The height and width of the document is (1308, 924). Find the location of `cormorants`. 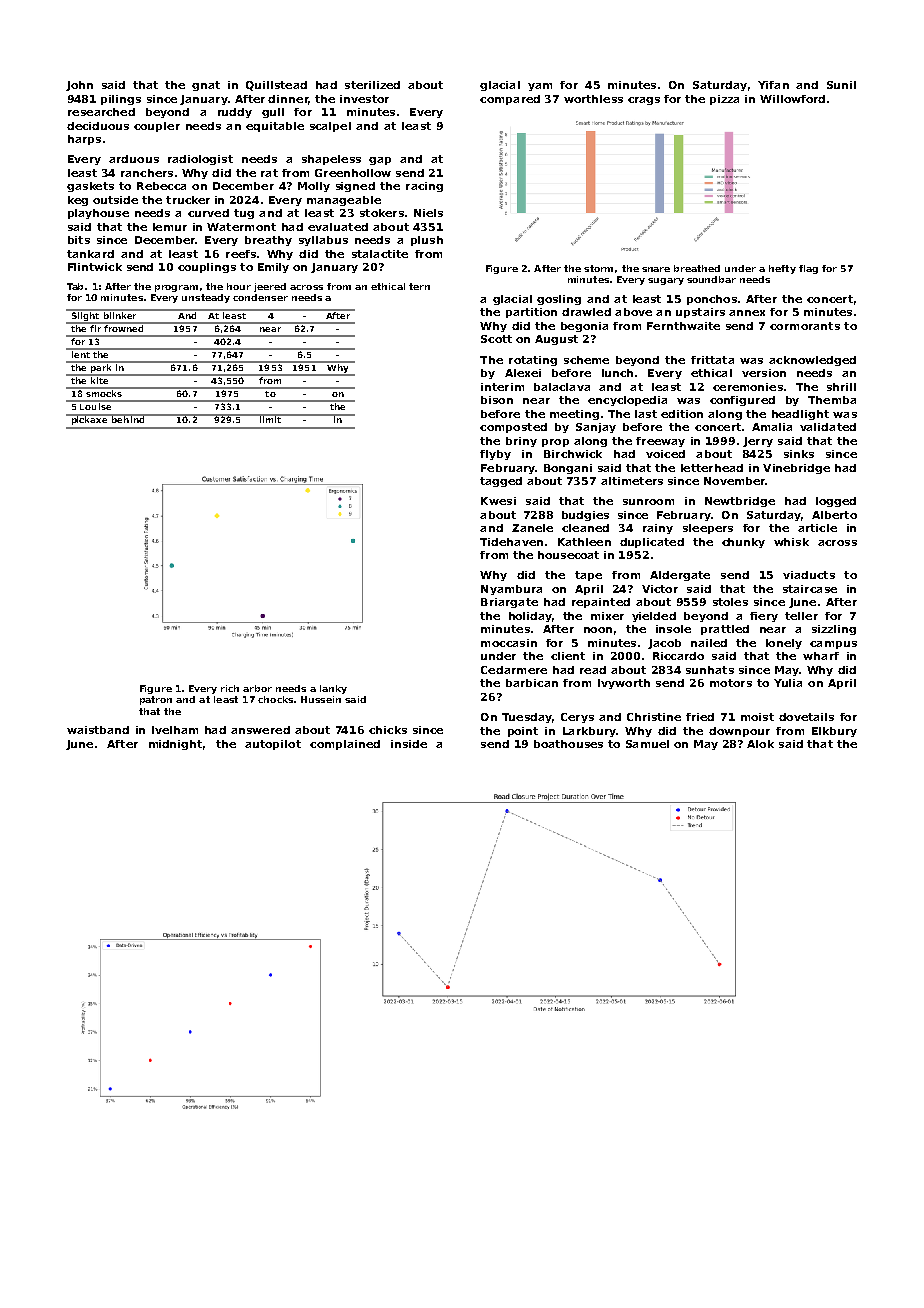

cormorants is located at coordinates (805, 326).
